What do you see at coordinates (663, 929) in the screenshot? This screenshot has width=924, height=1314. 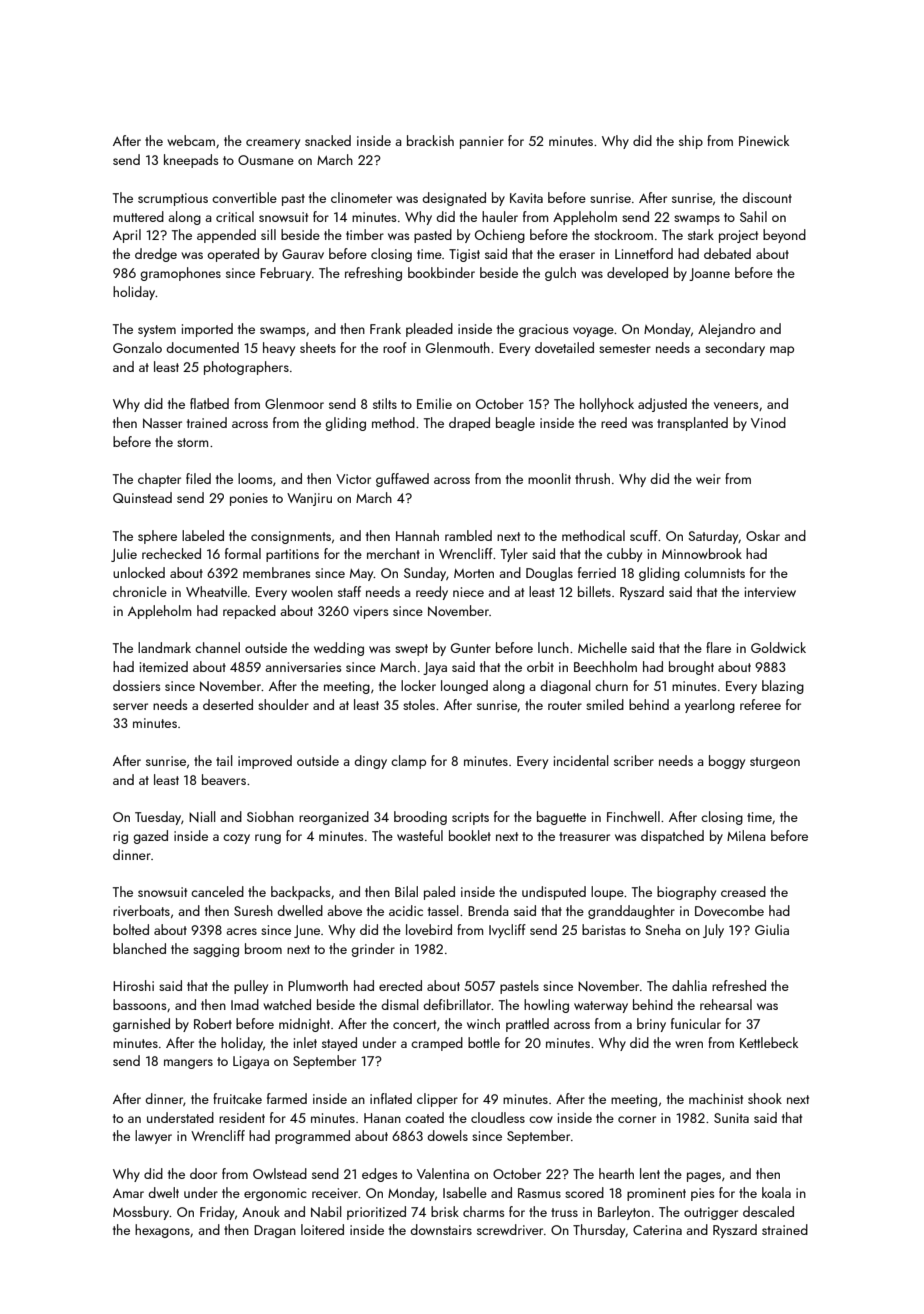 I see `Sneha` at bounding box center [663, 929].
